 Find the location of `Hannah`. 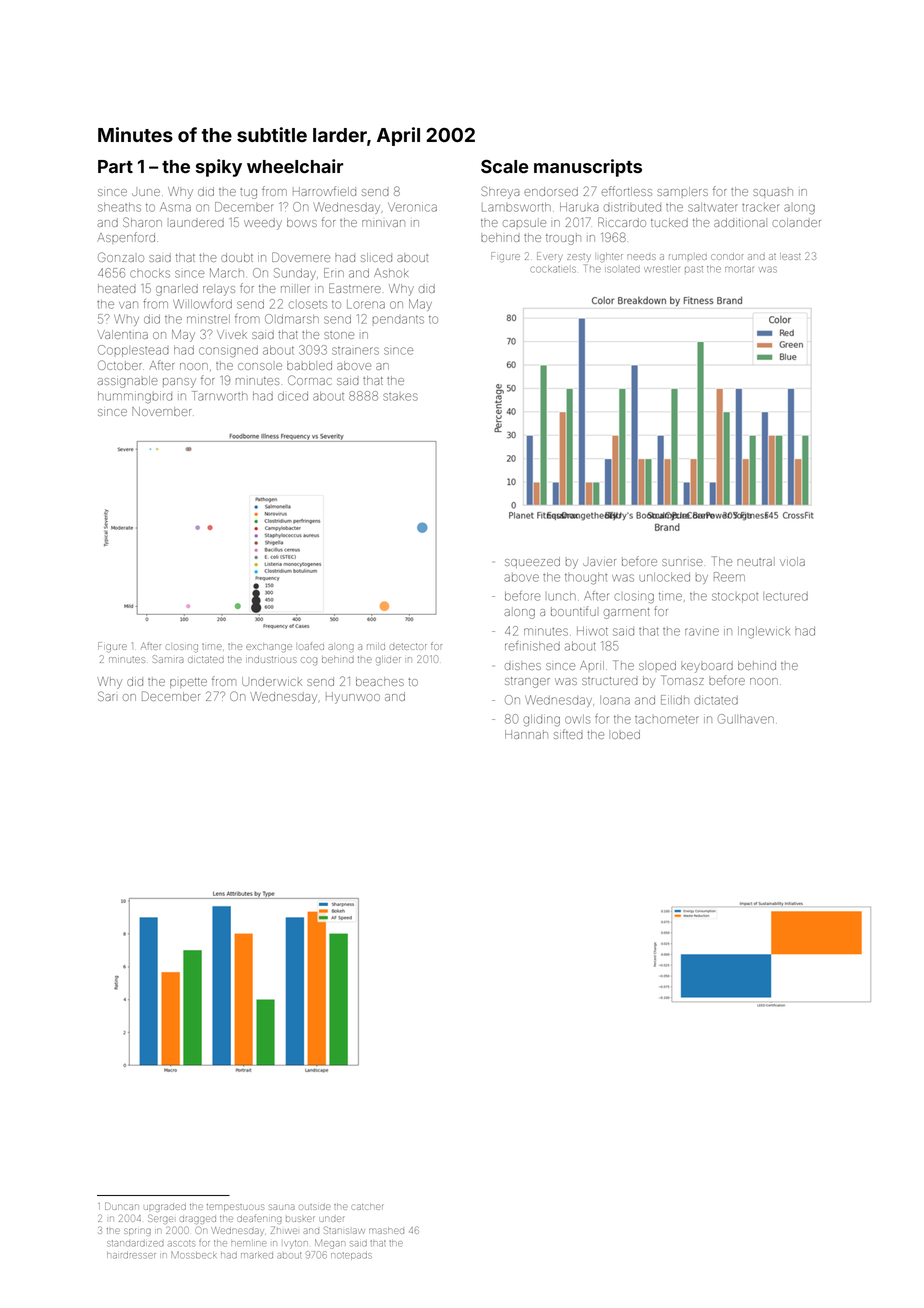

Hannah is located at coordinates (526, 734).
